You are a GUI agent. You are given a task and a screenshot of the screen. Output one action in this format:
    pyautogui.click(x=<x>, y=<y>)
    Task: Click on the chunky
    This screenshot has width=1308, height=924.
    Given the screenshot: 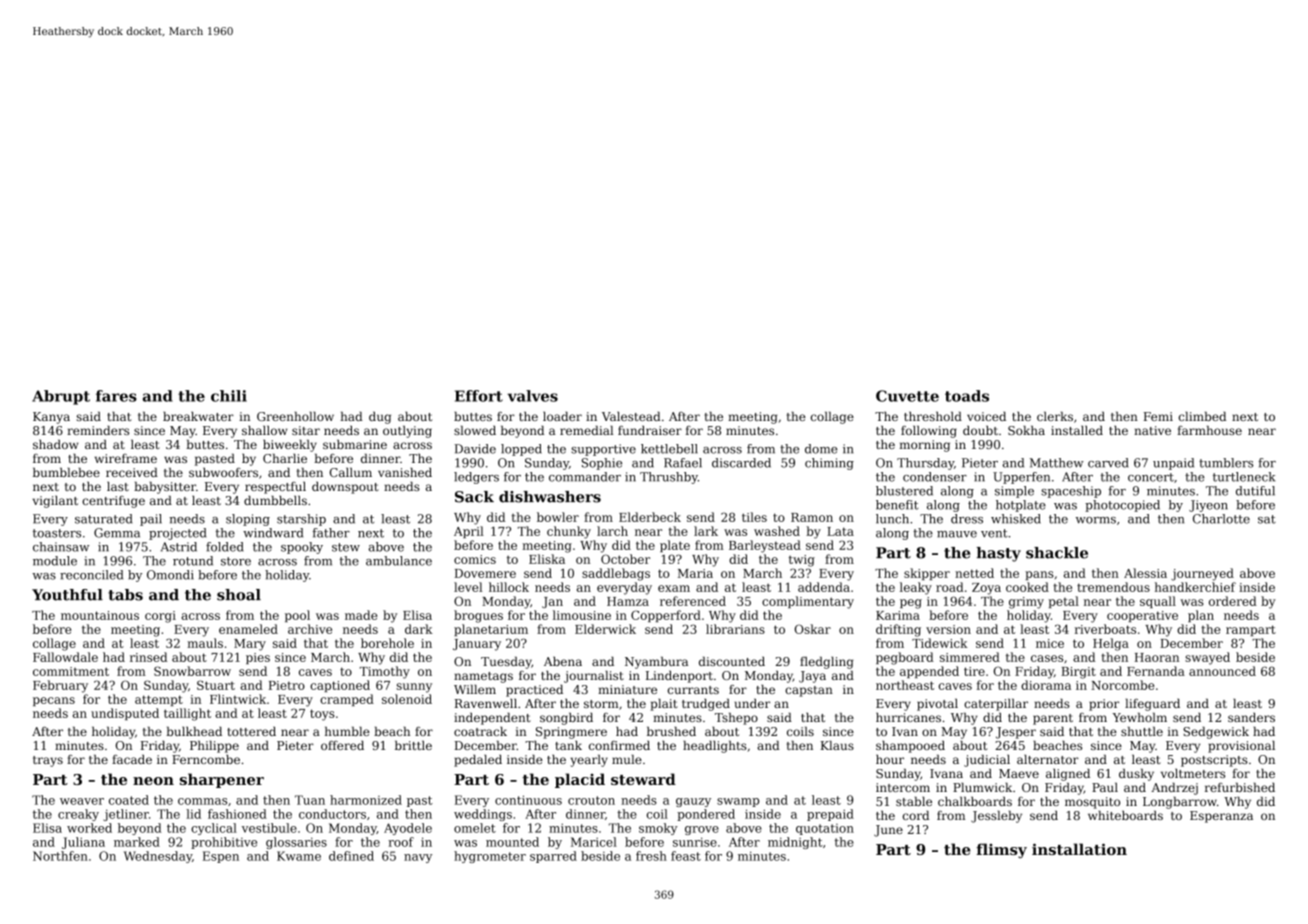 What is the action you would take?
    pyautogui.click(x=569, y=532)
